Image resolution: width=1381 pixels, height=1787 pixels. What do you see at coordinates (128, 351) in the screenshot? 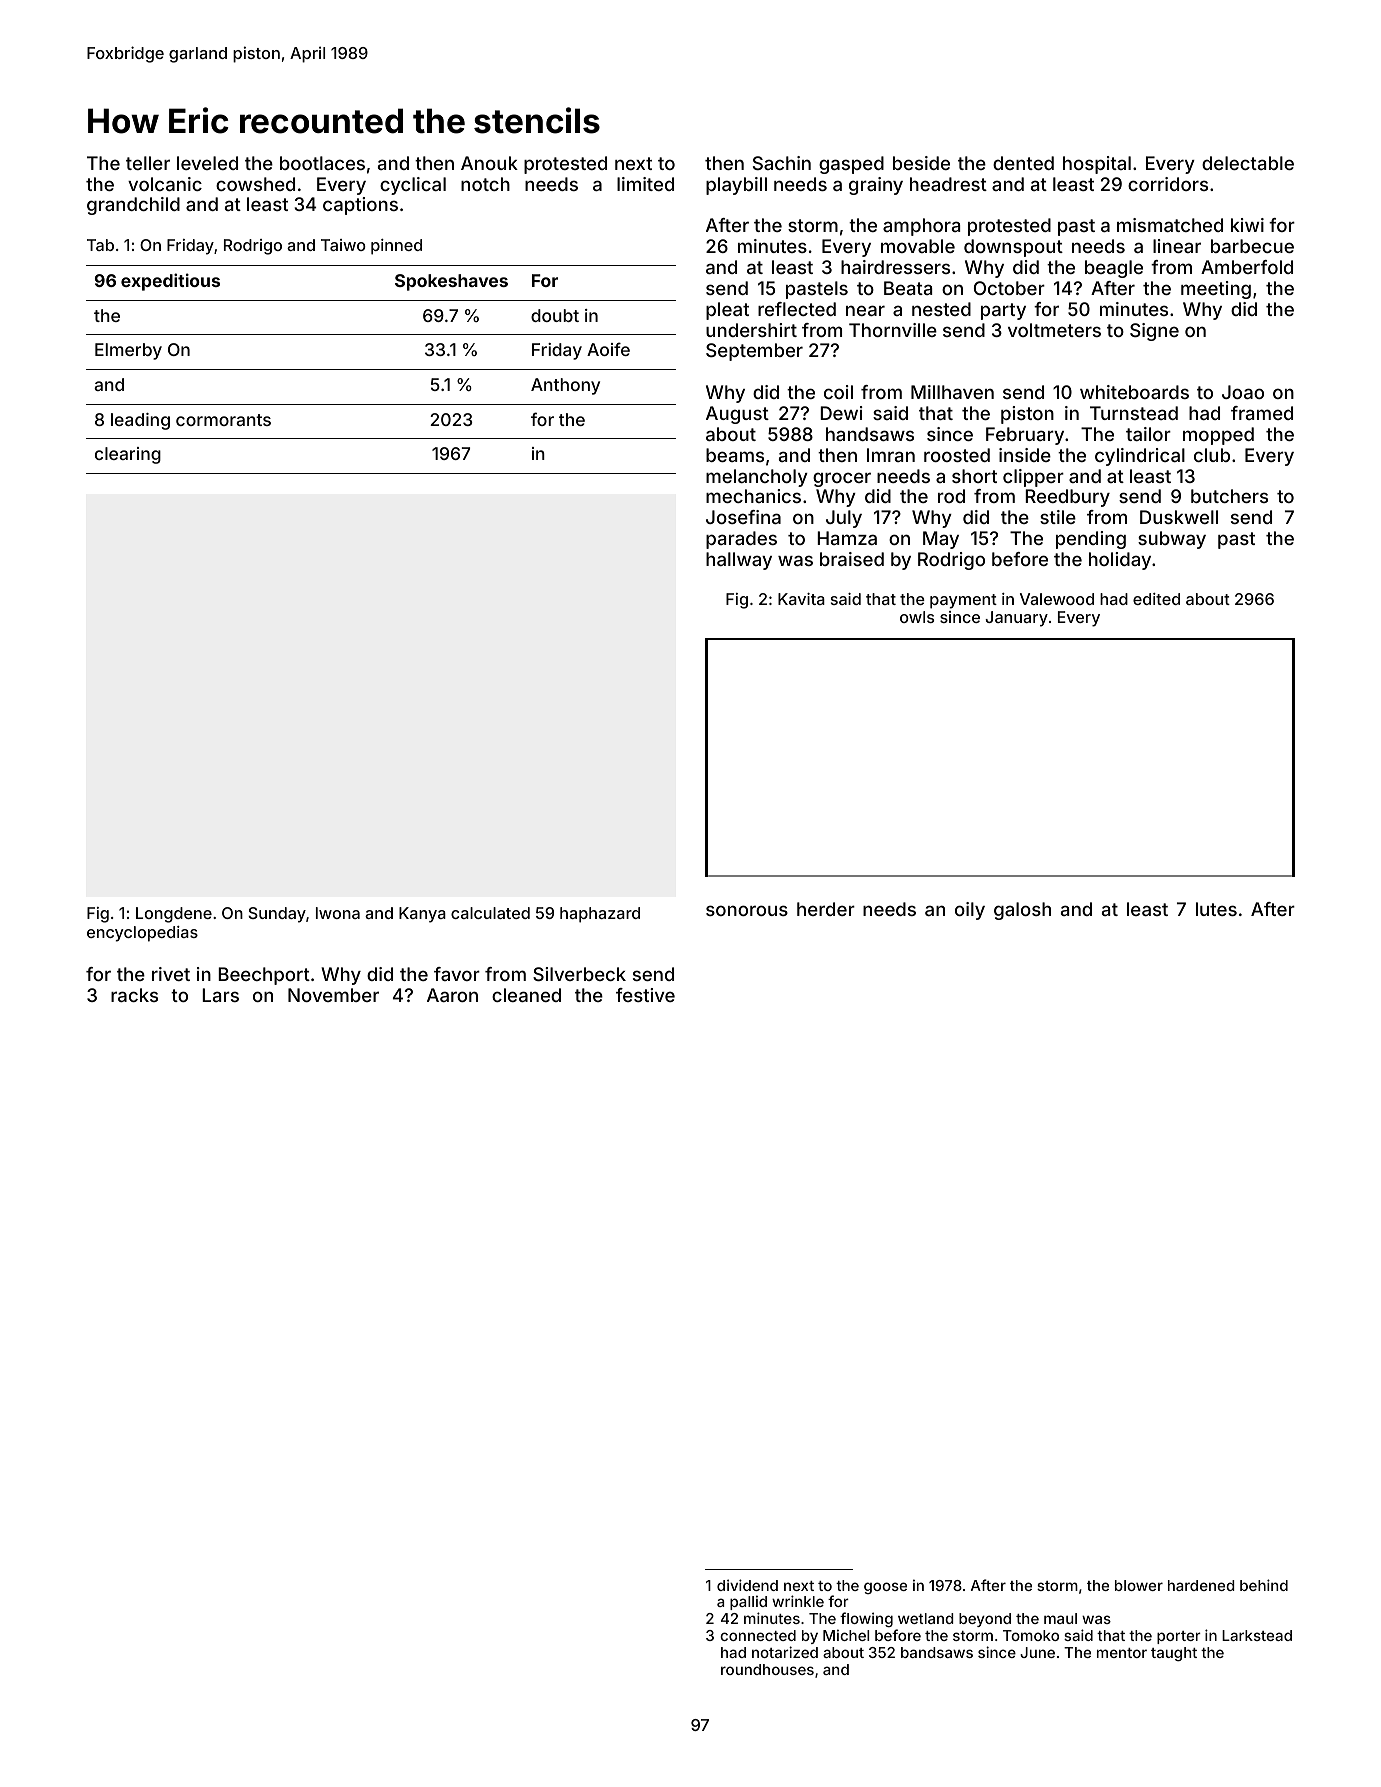
I see `Elmerby` at bounding box center [128, 351].
